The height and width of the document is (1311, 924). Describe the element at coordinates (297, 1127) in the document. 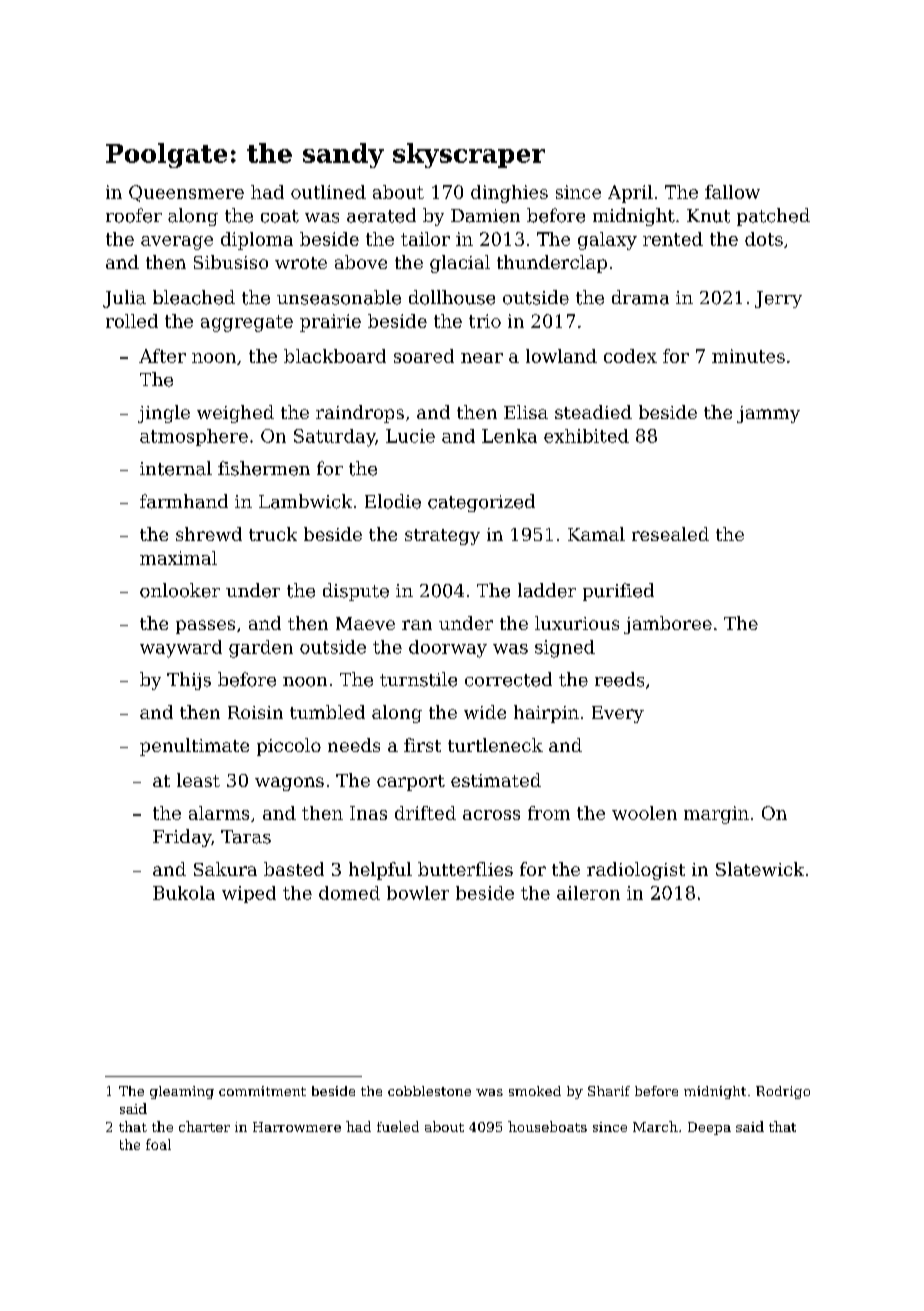

I see `Harrowmere` at that location.
